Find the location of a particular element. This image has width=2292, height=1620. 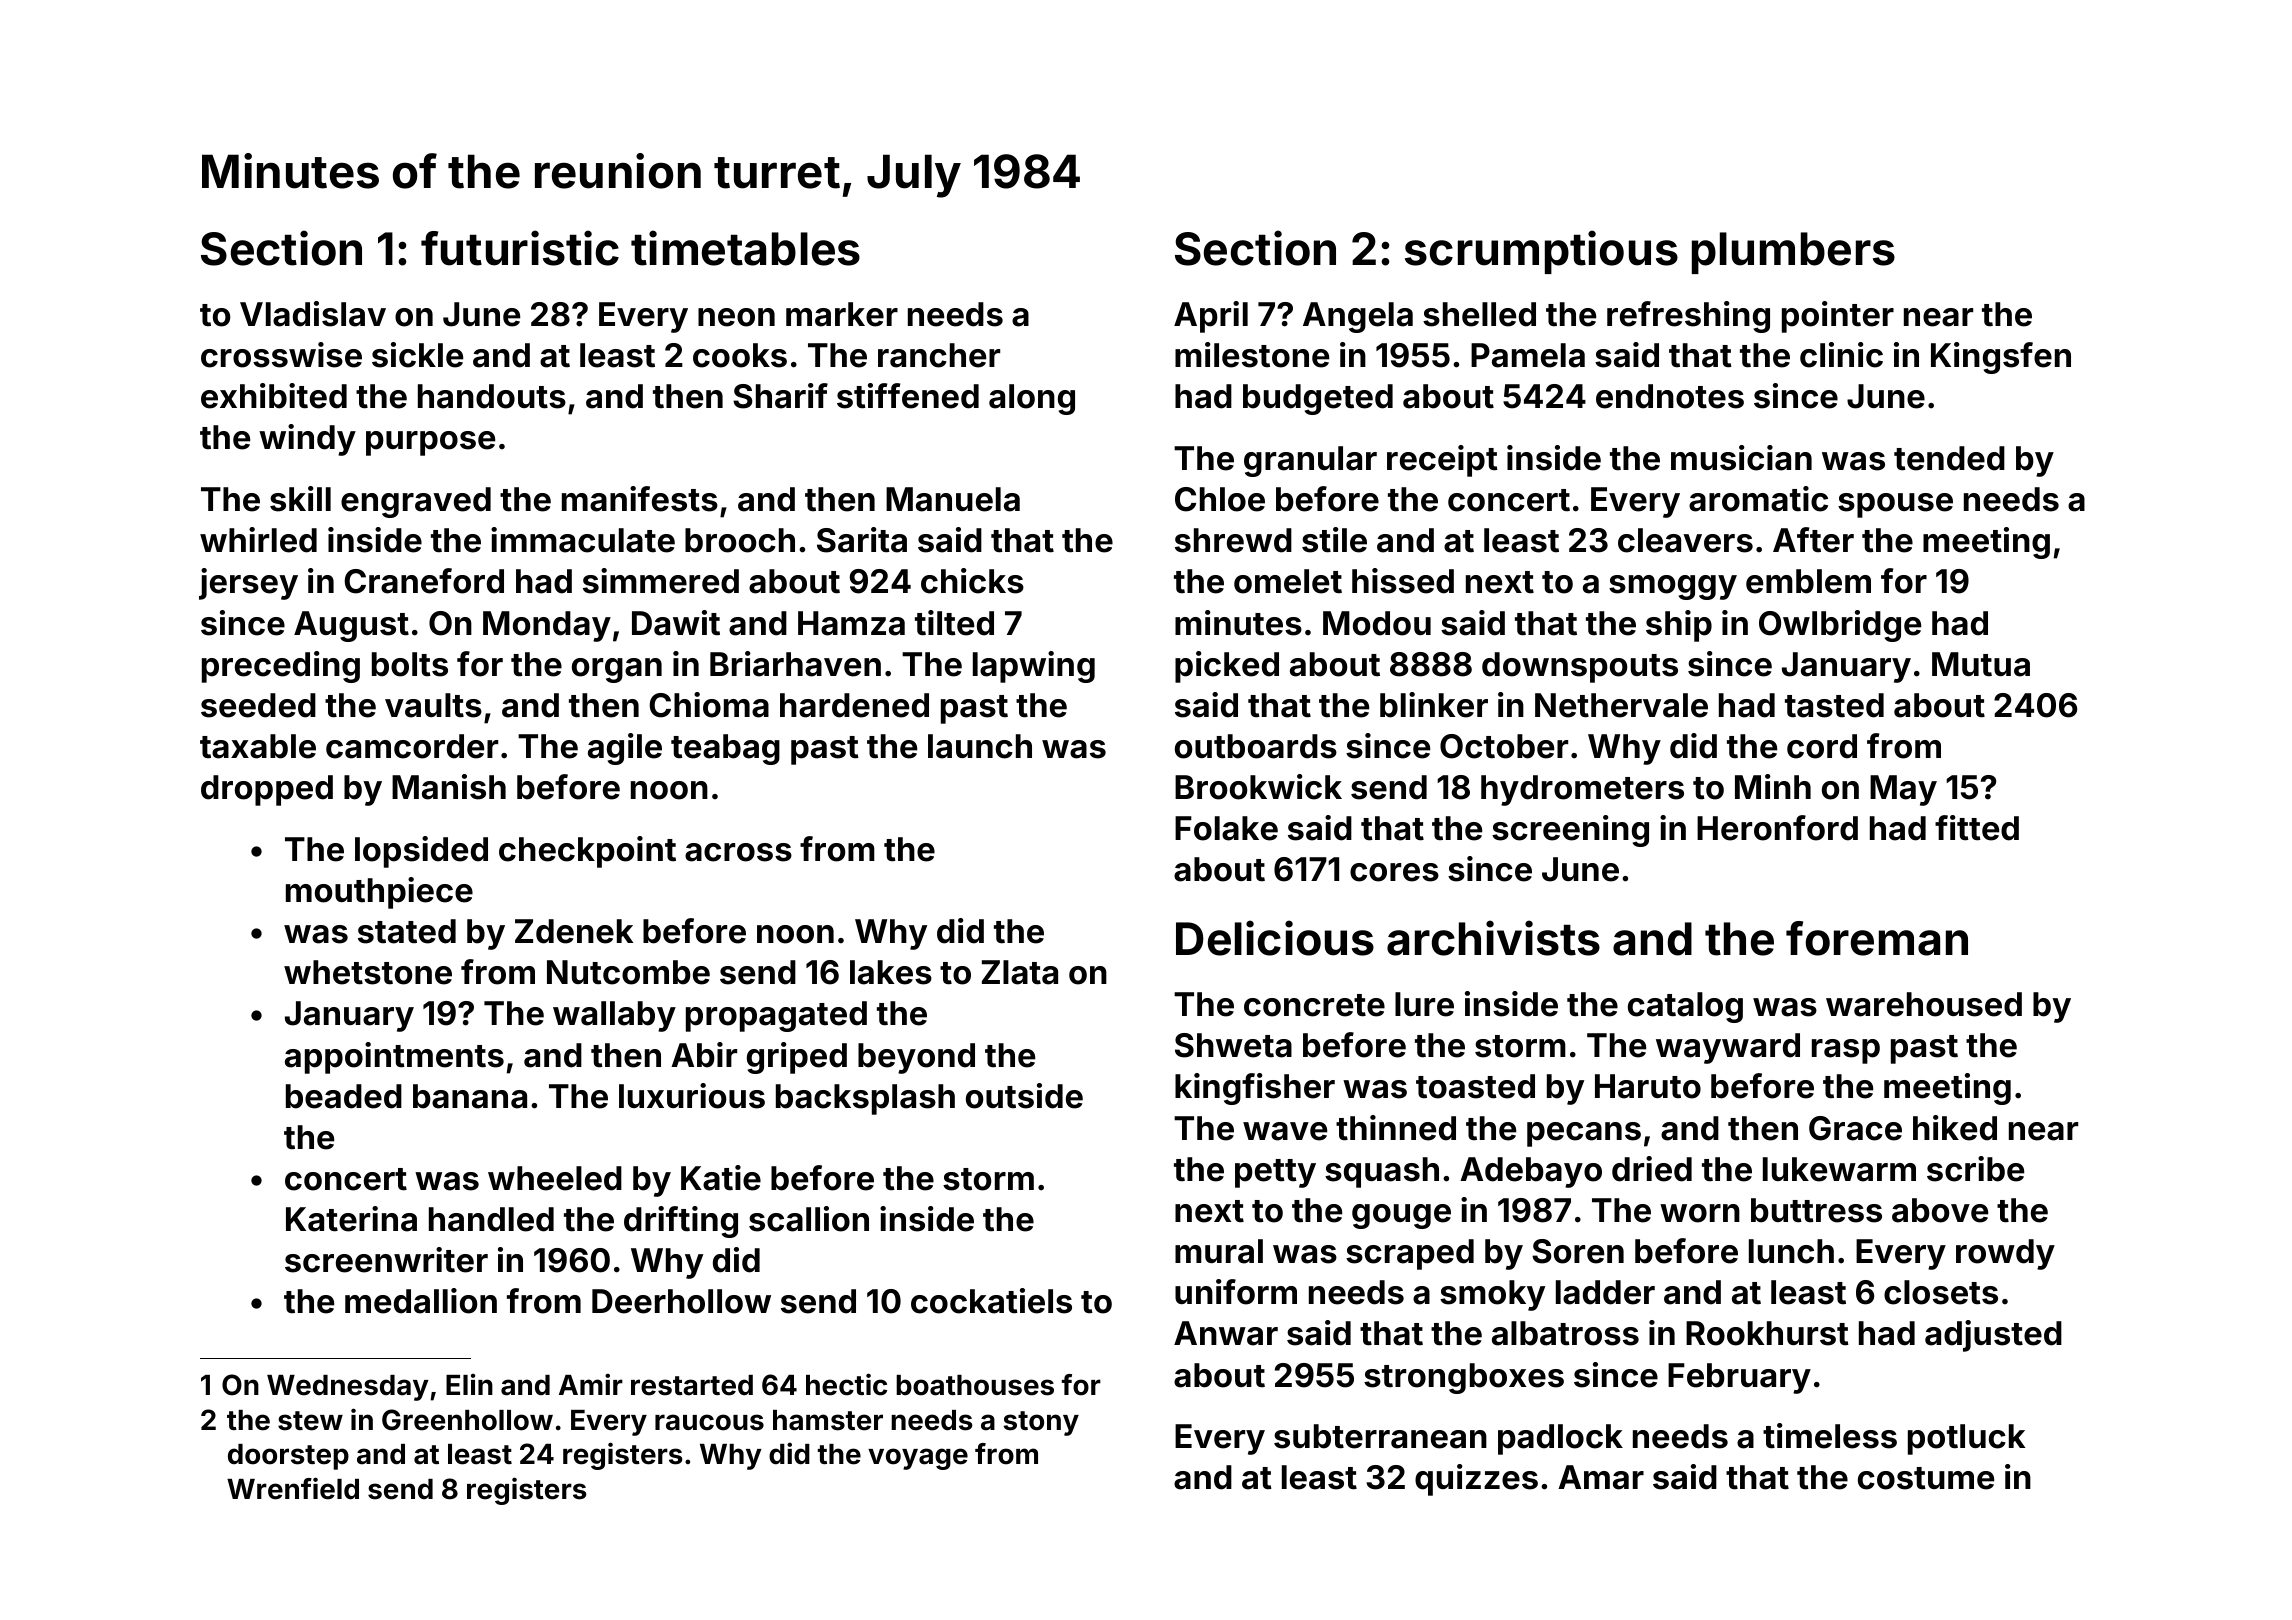

beyond is located at coordinates (916, 1058).
